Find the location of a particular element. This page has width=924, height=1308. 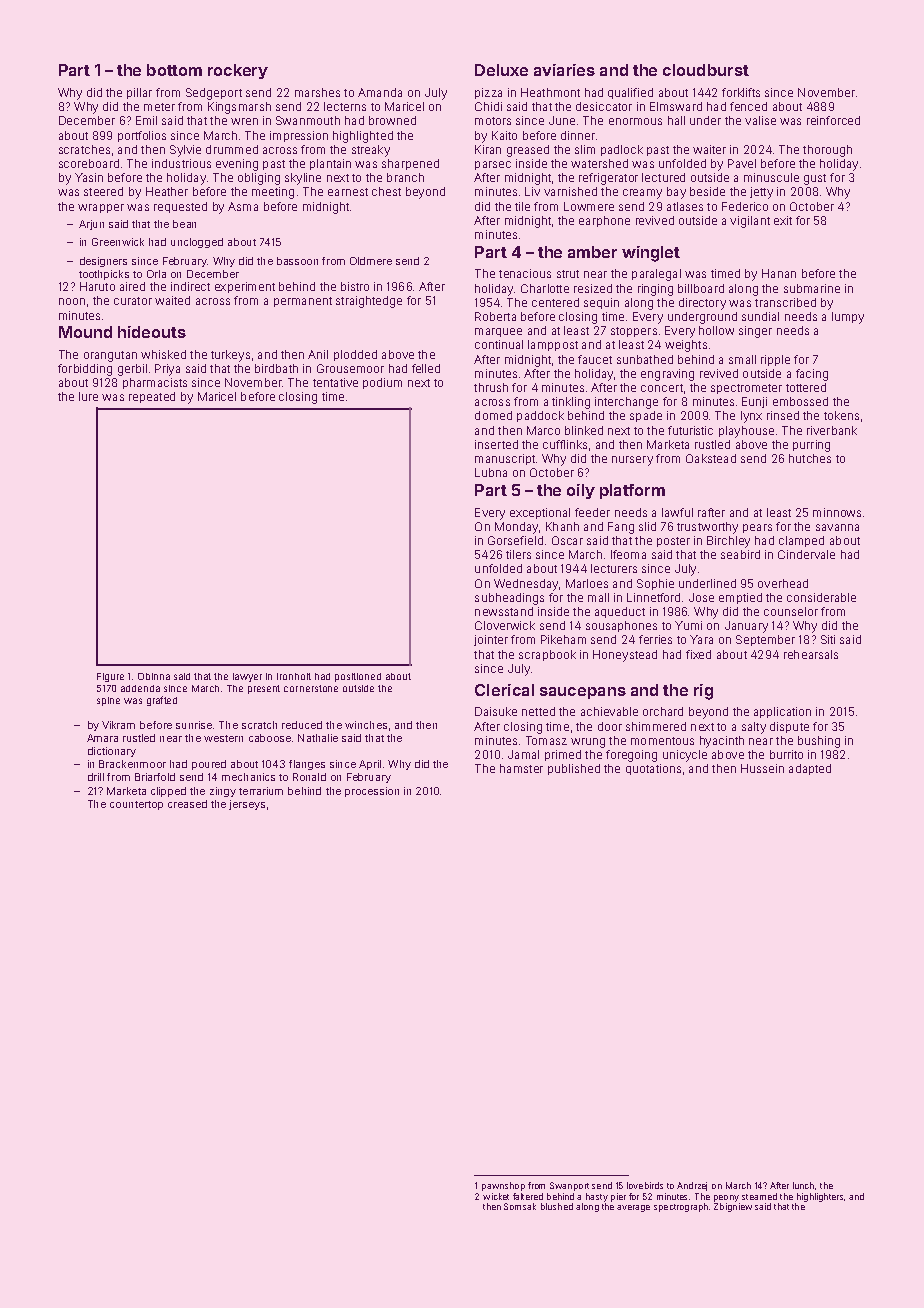

aviaries is located at coordinates (564, 70).
